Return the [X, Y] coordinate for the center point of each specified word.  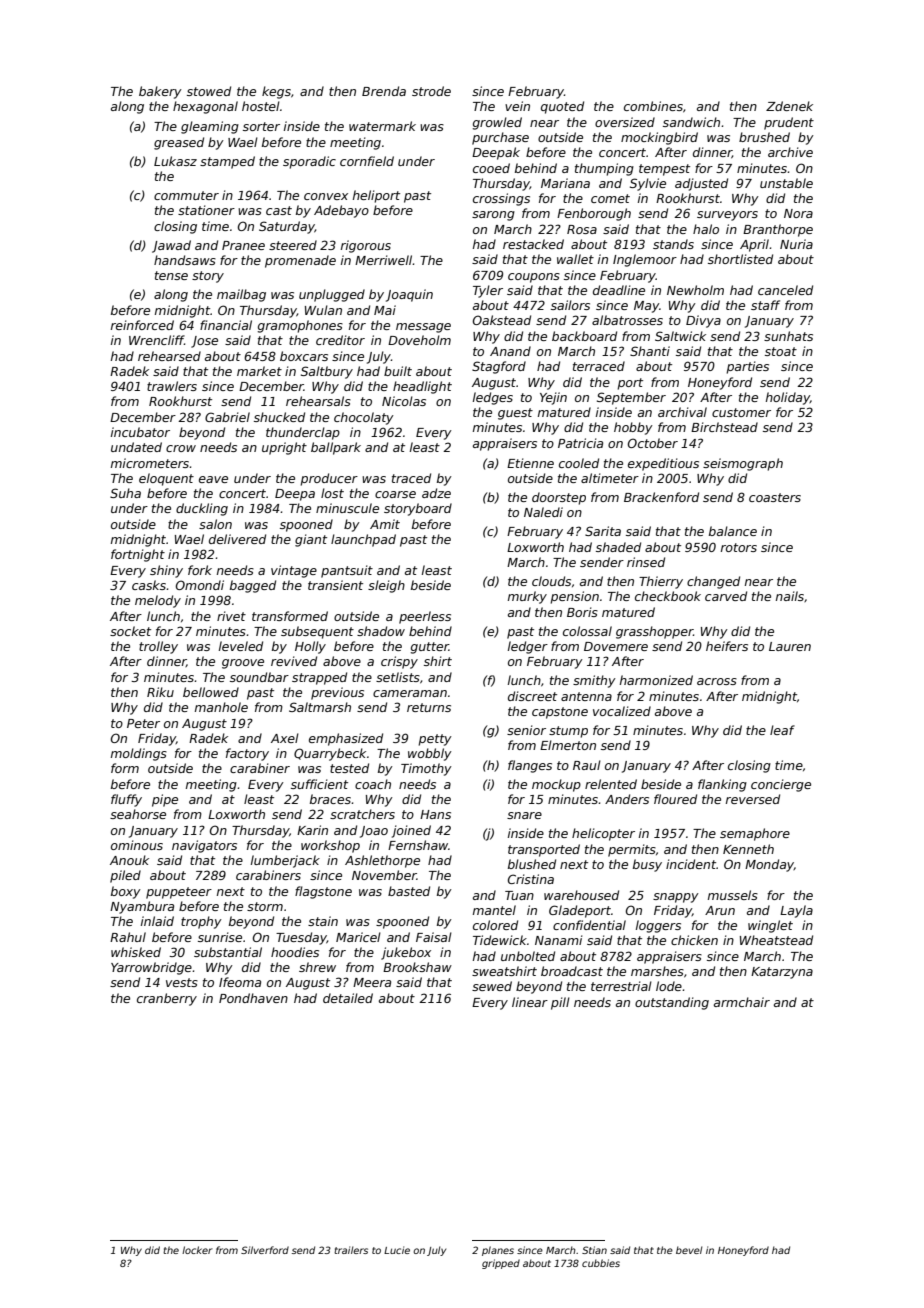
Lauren [790, 646]
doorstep [559, 498]
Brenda [384, 91]
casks [149, 585]
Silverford [265, 1250]
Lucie [397, 1250]
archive [790, 152]
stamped [227, 162]
